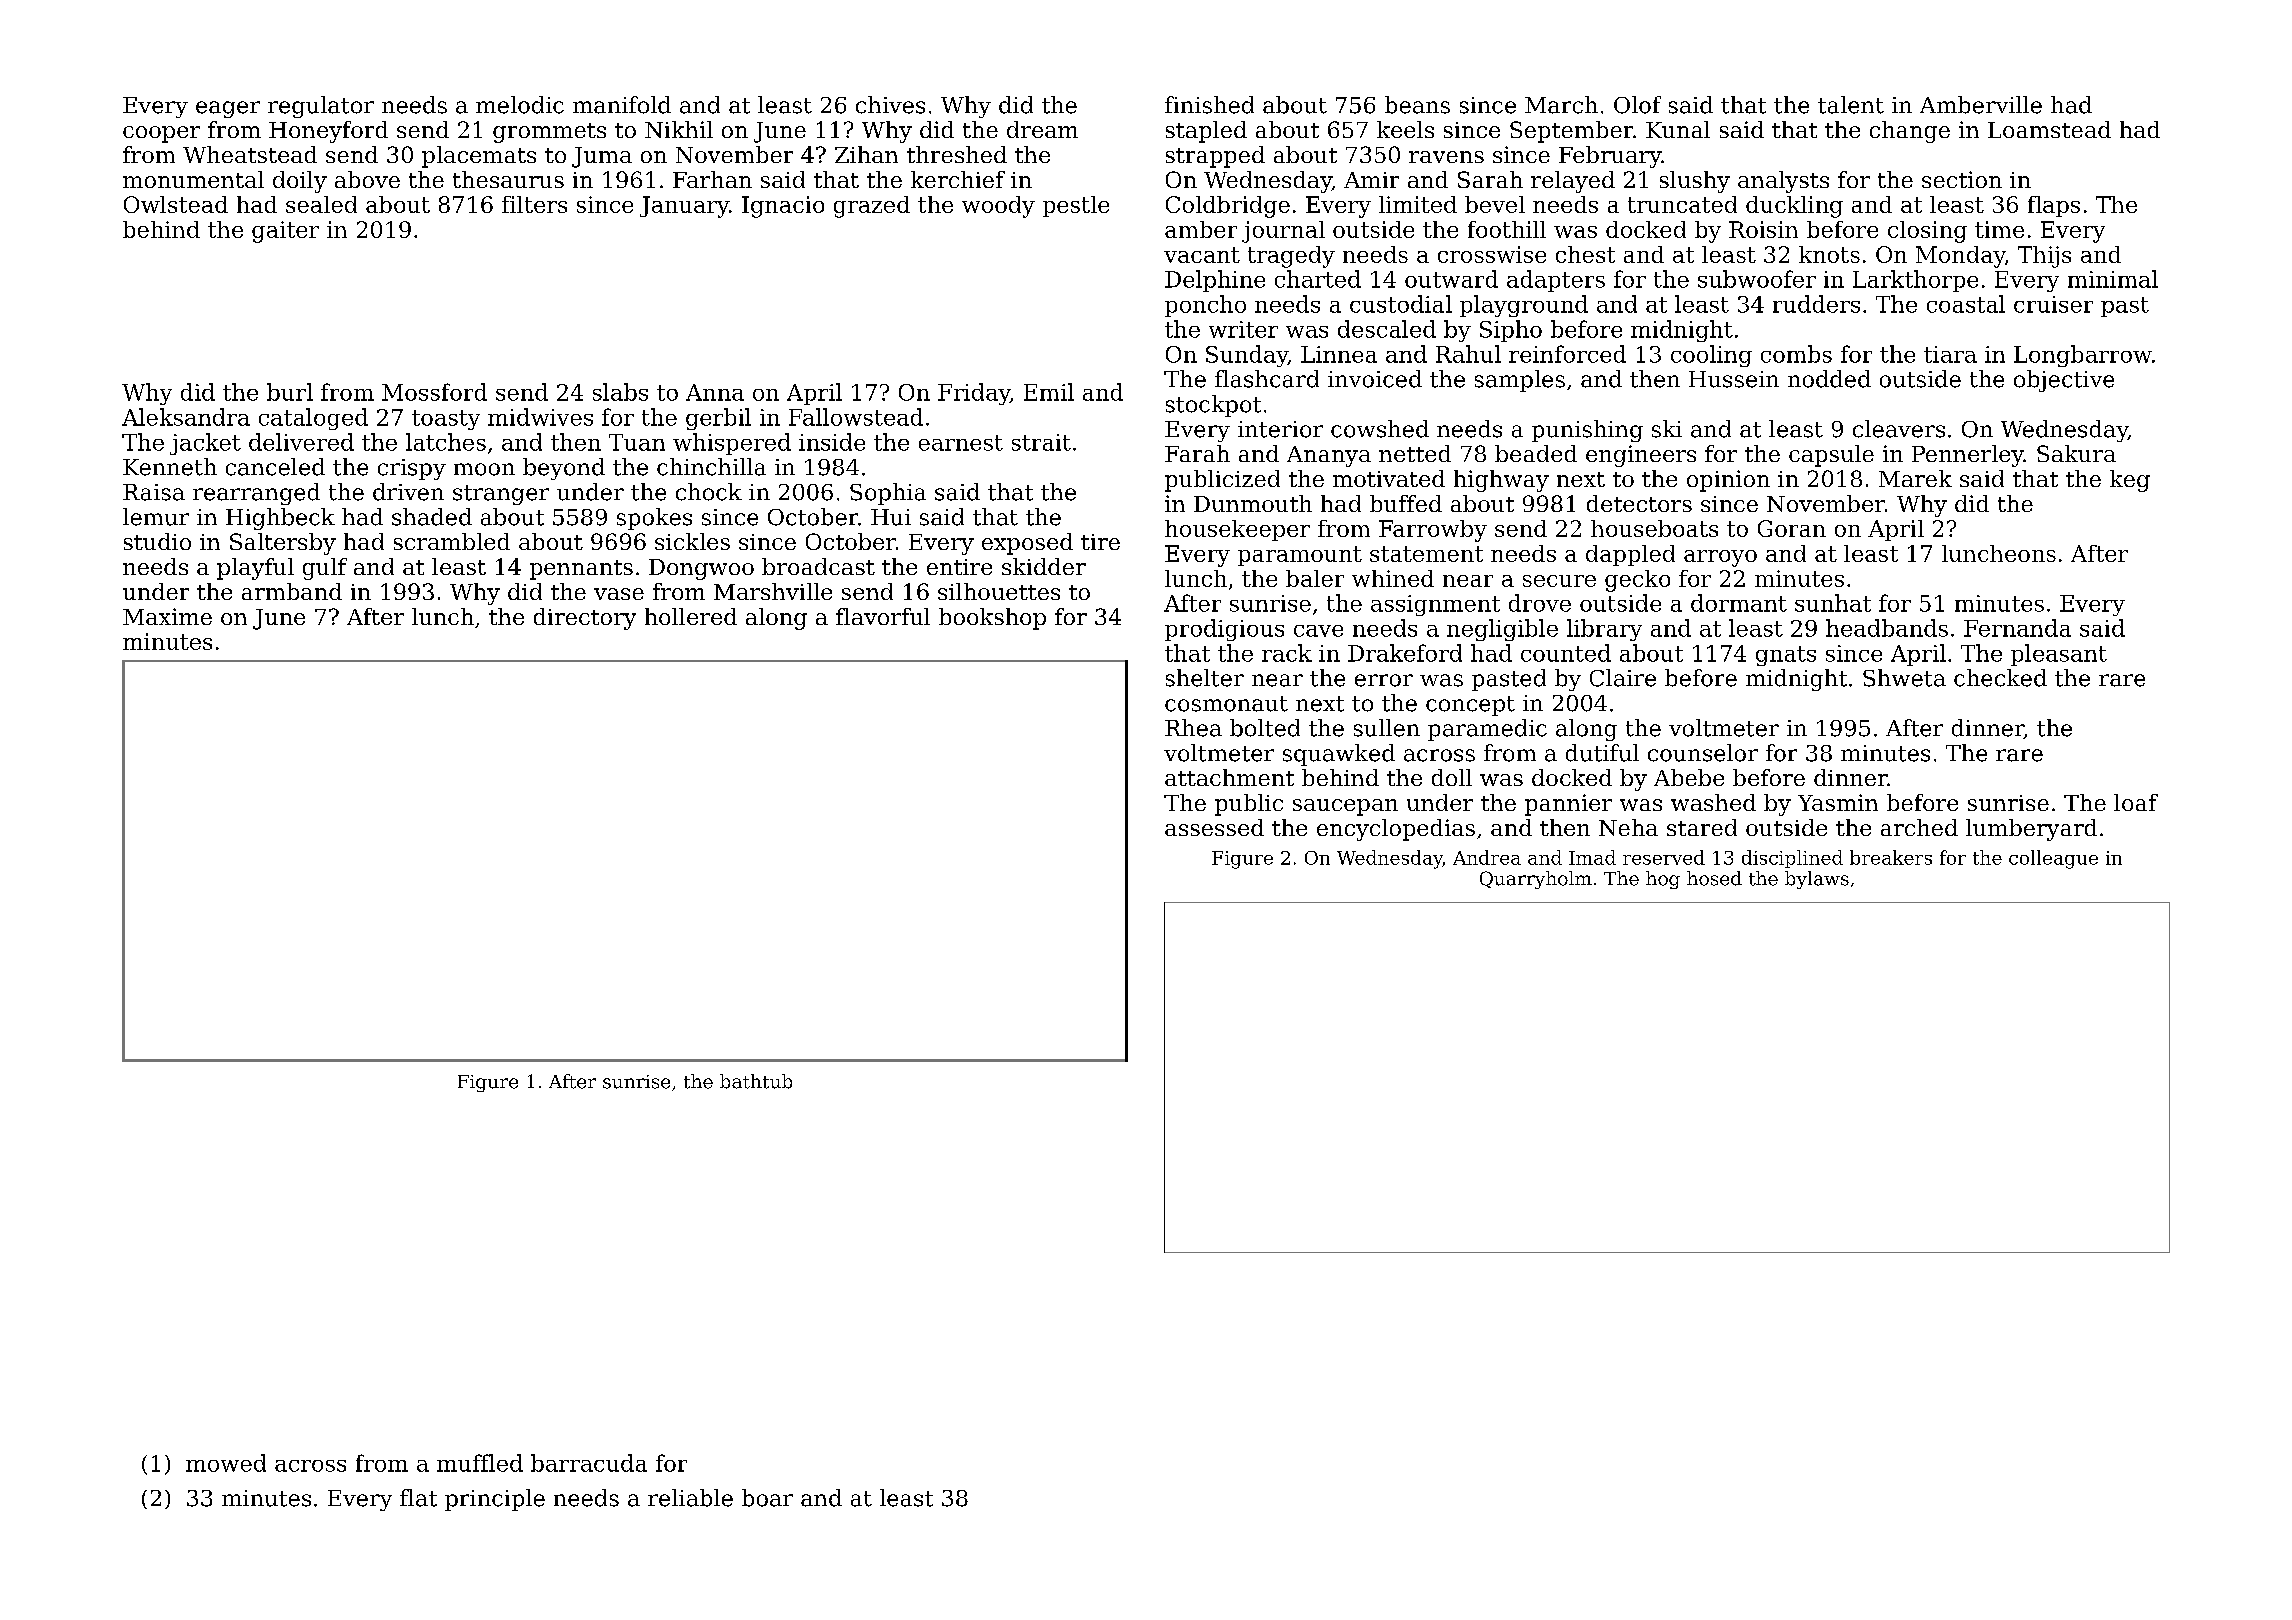  Describe the element at coordinates (1915, 478) in the screenshot. I see `Marek` at that location.
